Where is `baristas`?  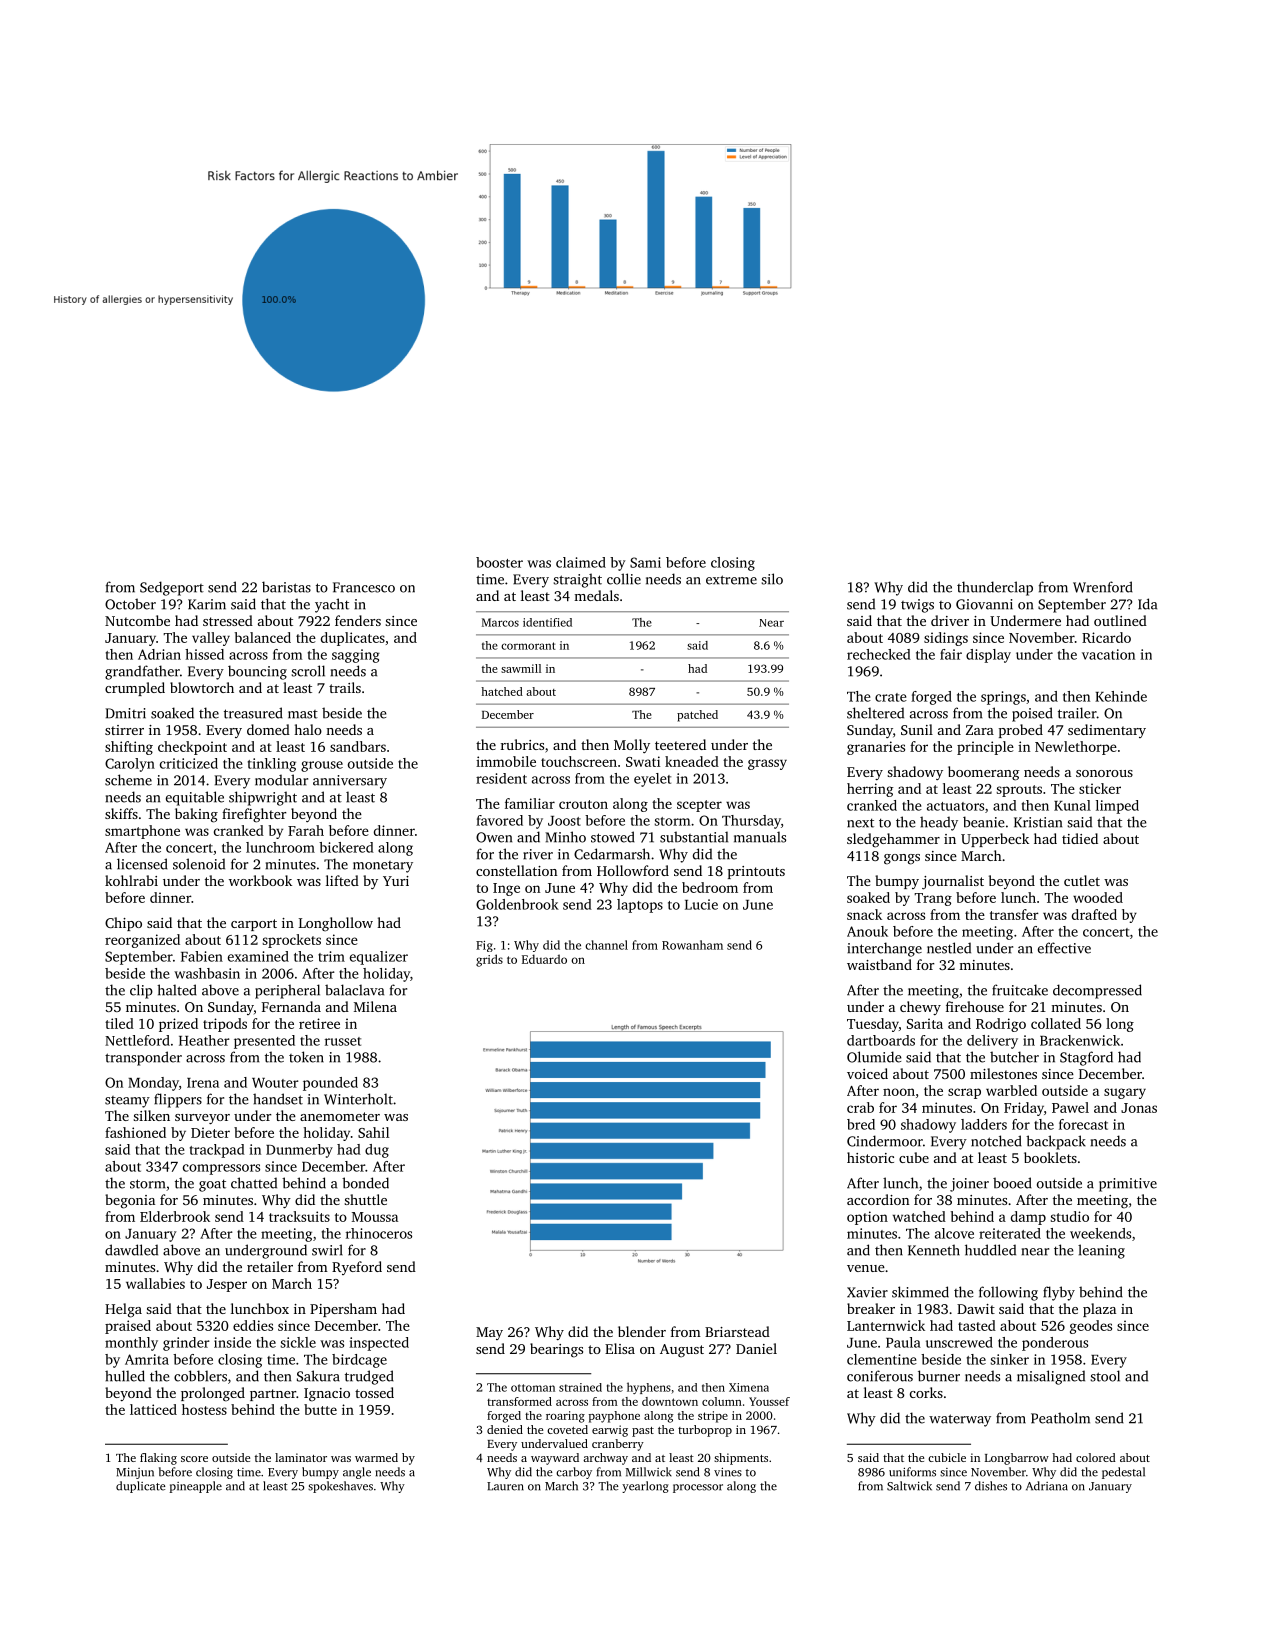
baristas is located at coordinates (286, 587).
